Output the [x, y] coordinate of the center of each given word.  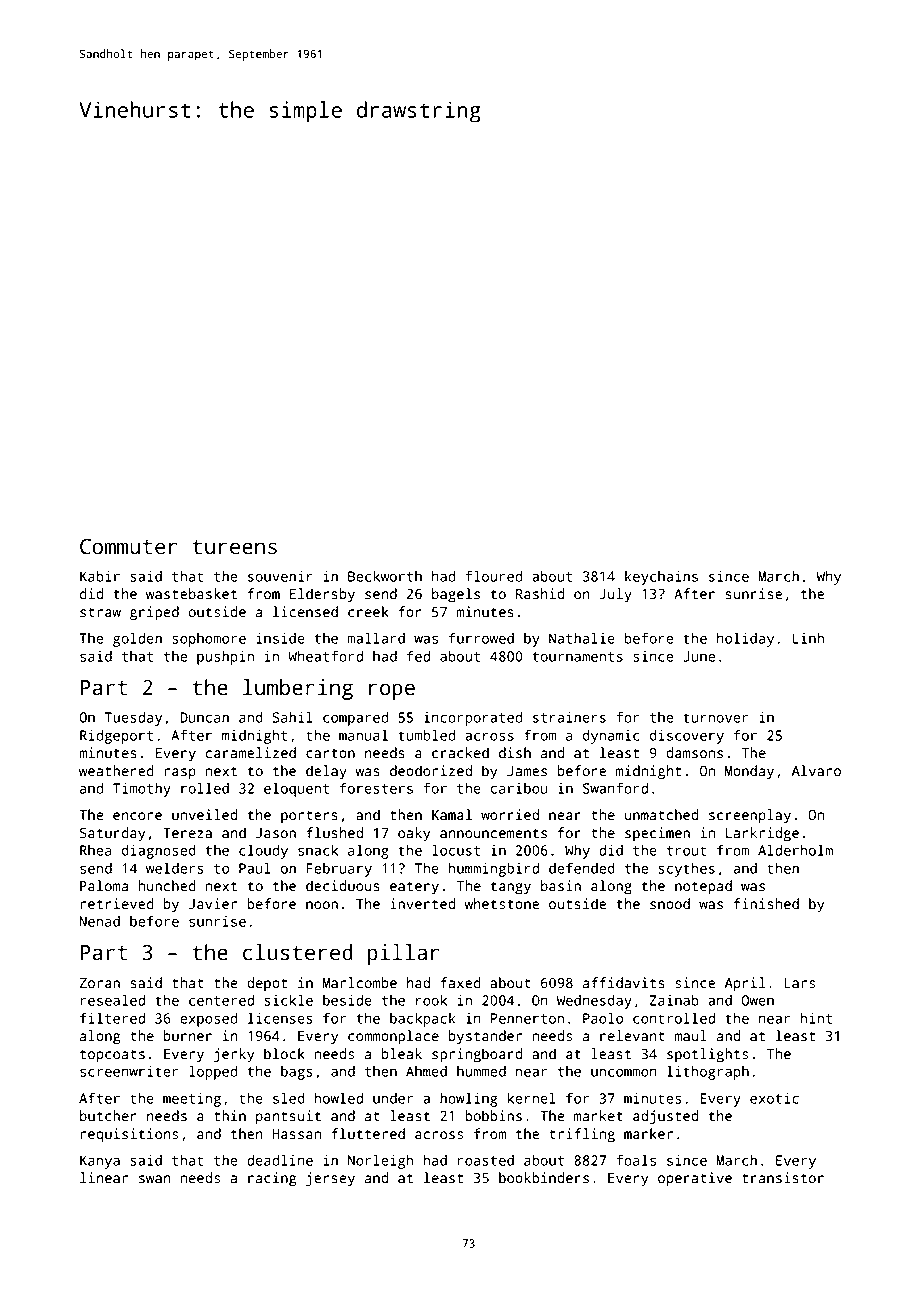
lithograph [708, 1072]
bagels [456, 595]
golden [137, 639]
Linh [808, 638]
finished [766, 904]
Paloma [104, 886]
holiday [745, 639]
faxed [460, 983]
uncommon [624, 1073]
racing [272, 1179]
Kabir [100, 576]
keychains [661, 578]
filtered [112, 1018]
